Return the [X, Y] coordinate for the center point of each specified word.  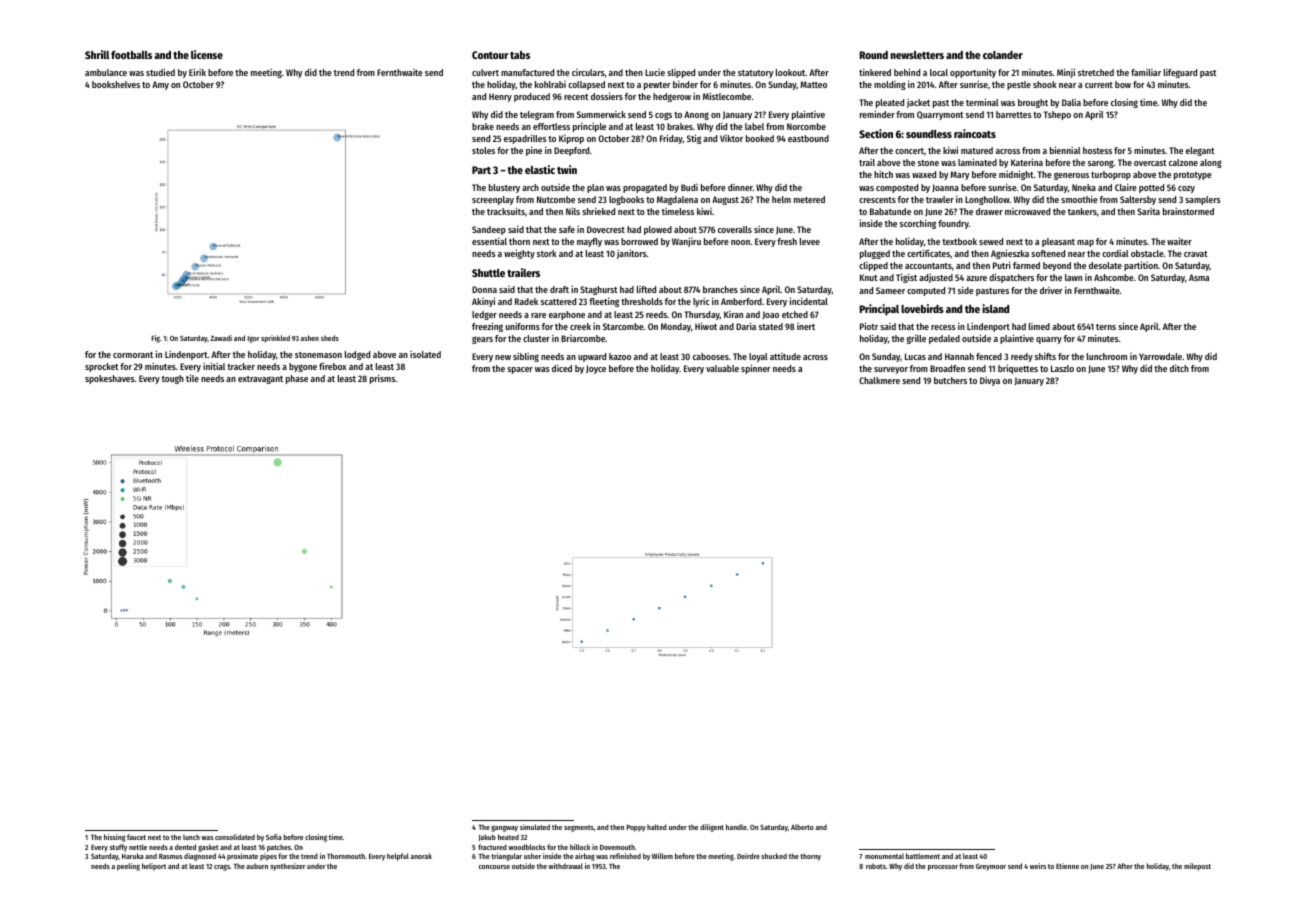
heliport [154, 867]
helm [781, 199]
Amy [160, 85]
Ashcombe [1114, 277]
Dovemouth [617, 847]
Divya [990, 381]
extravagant [260, 380]
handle [736, 827]
